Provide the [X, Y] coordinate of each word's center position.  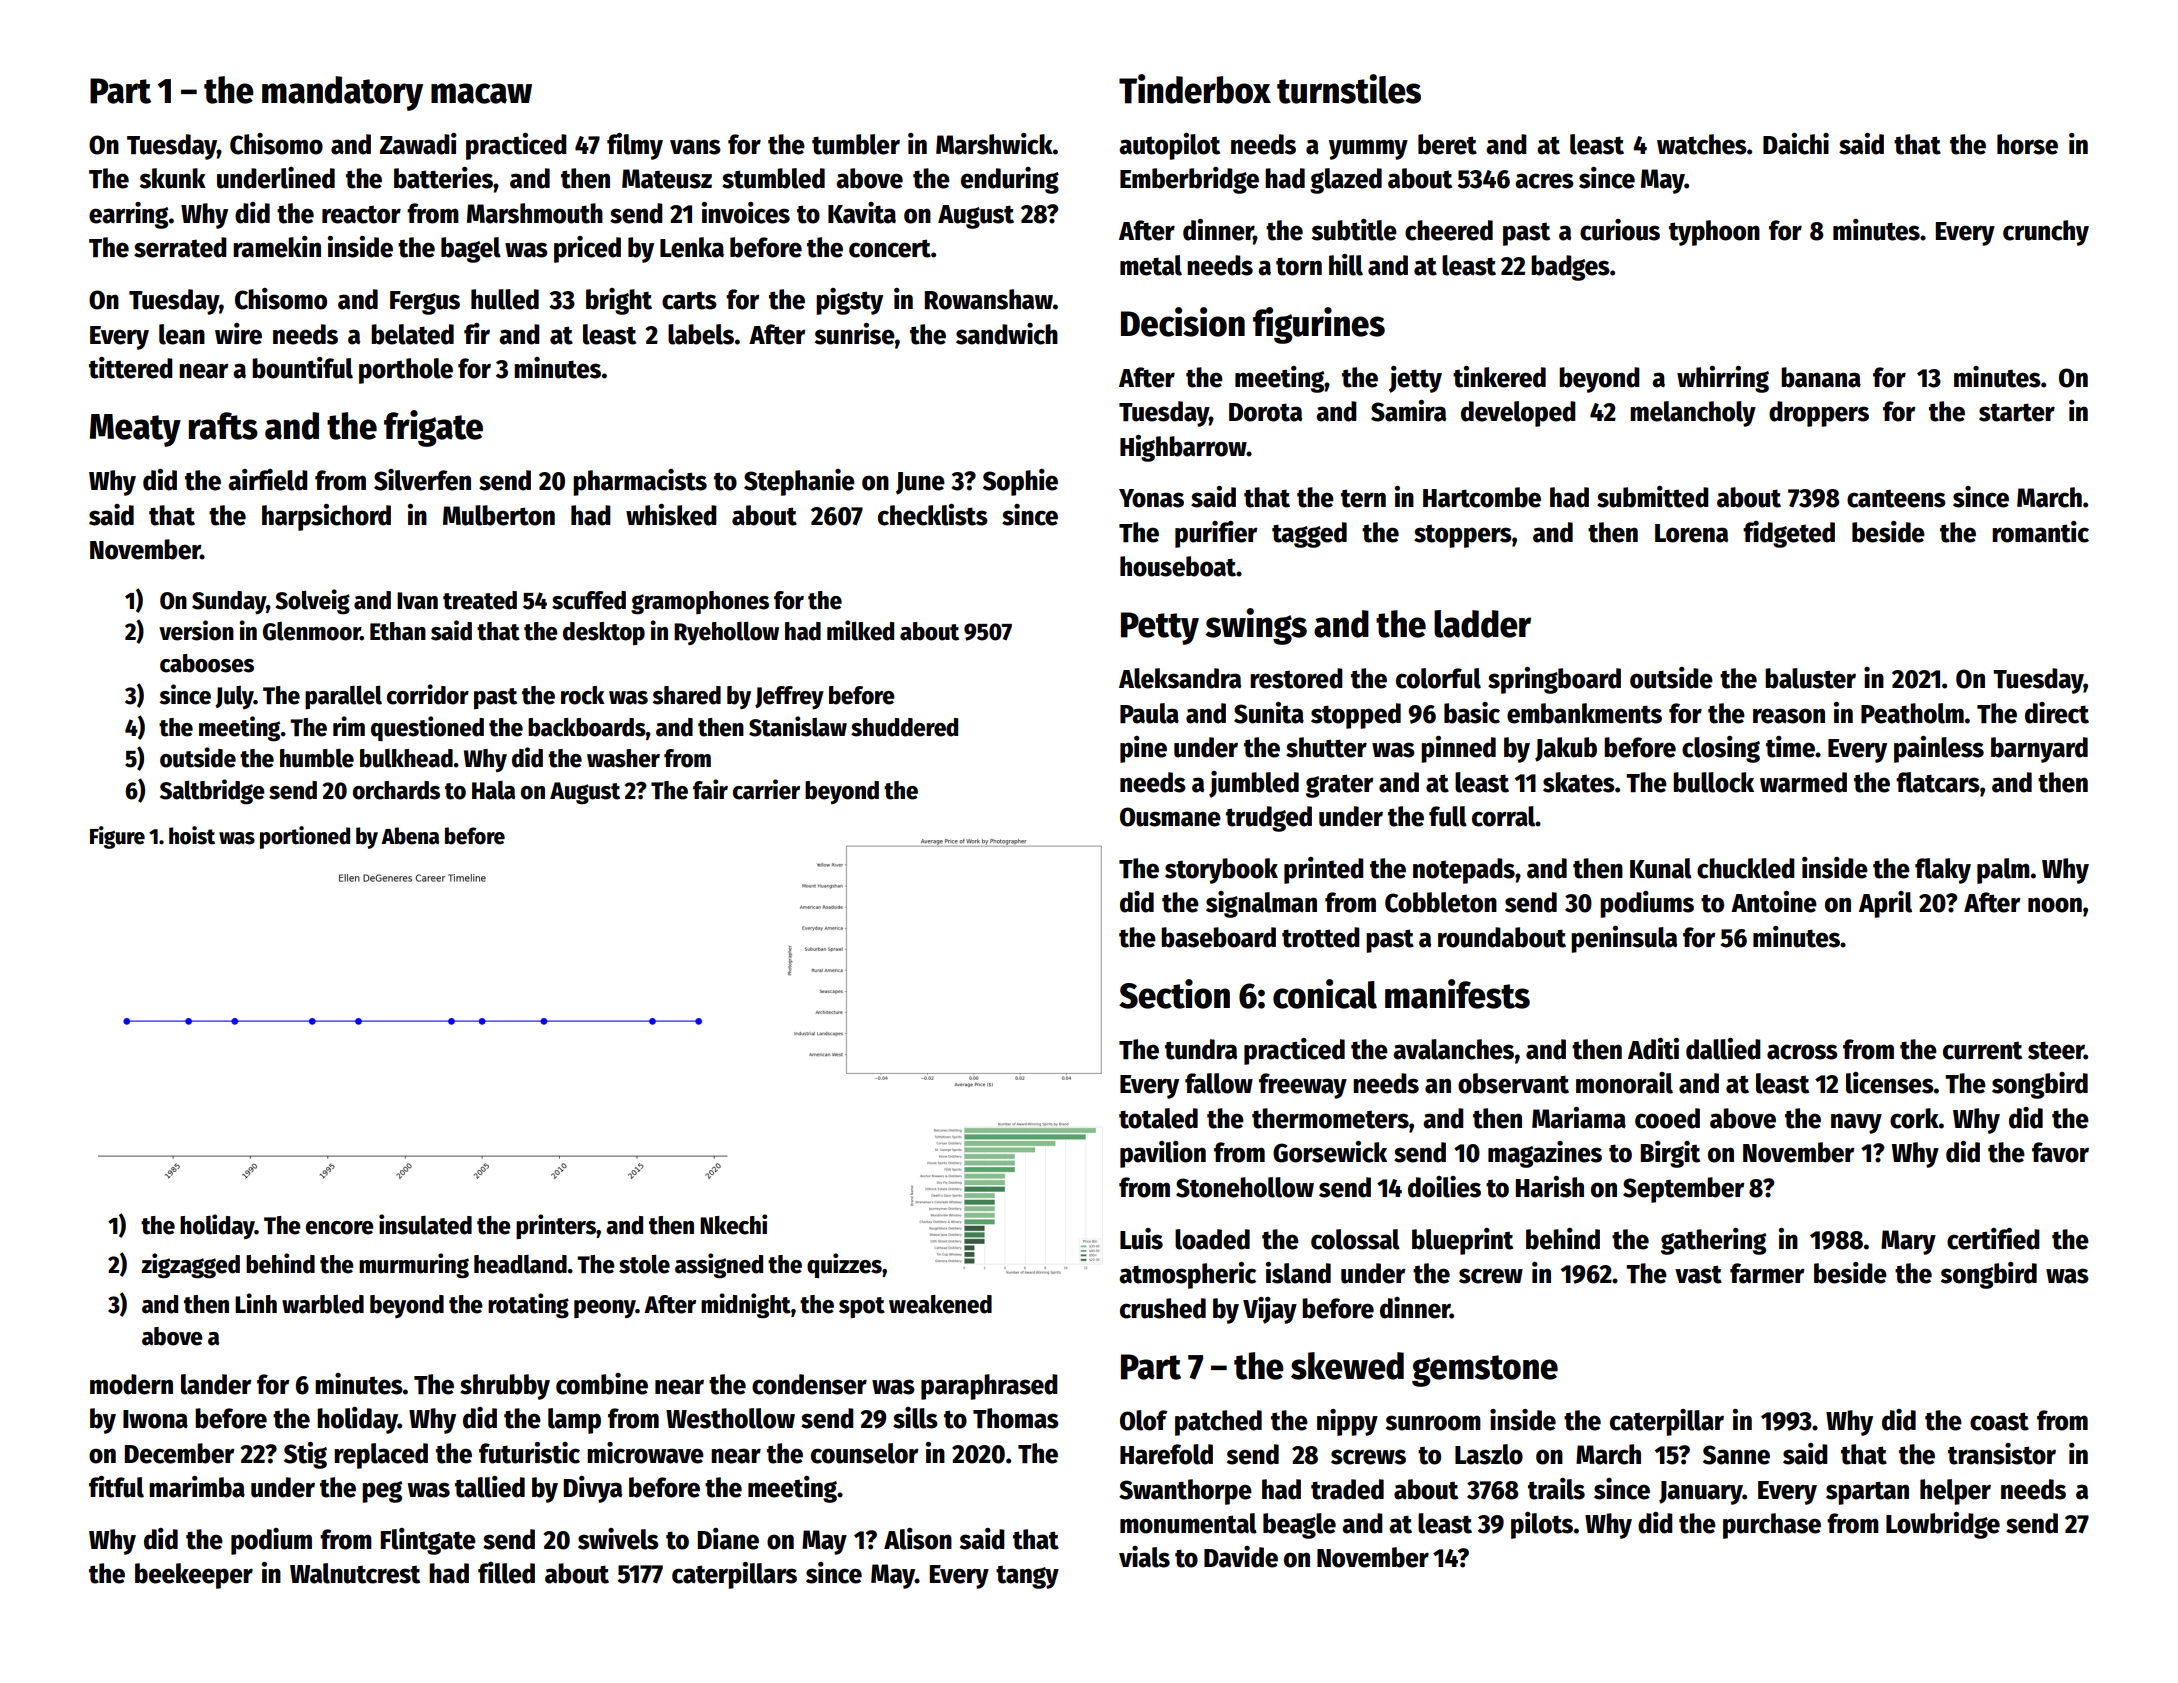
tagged [1309, 535]
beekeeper [194, 1576]
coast [1999, 1421]
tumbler [856, 144]
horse [2027, 144]
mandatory [342, 93]
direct [2057, 713]
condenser [809, 1384]
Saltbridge [212, 792]
